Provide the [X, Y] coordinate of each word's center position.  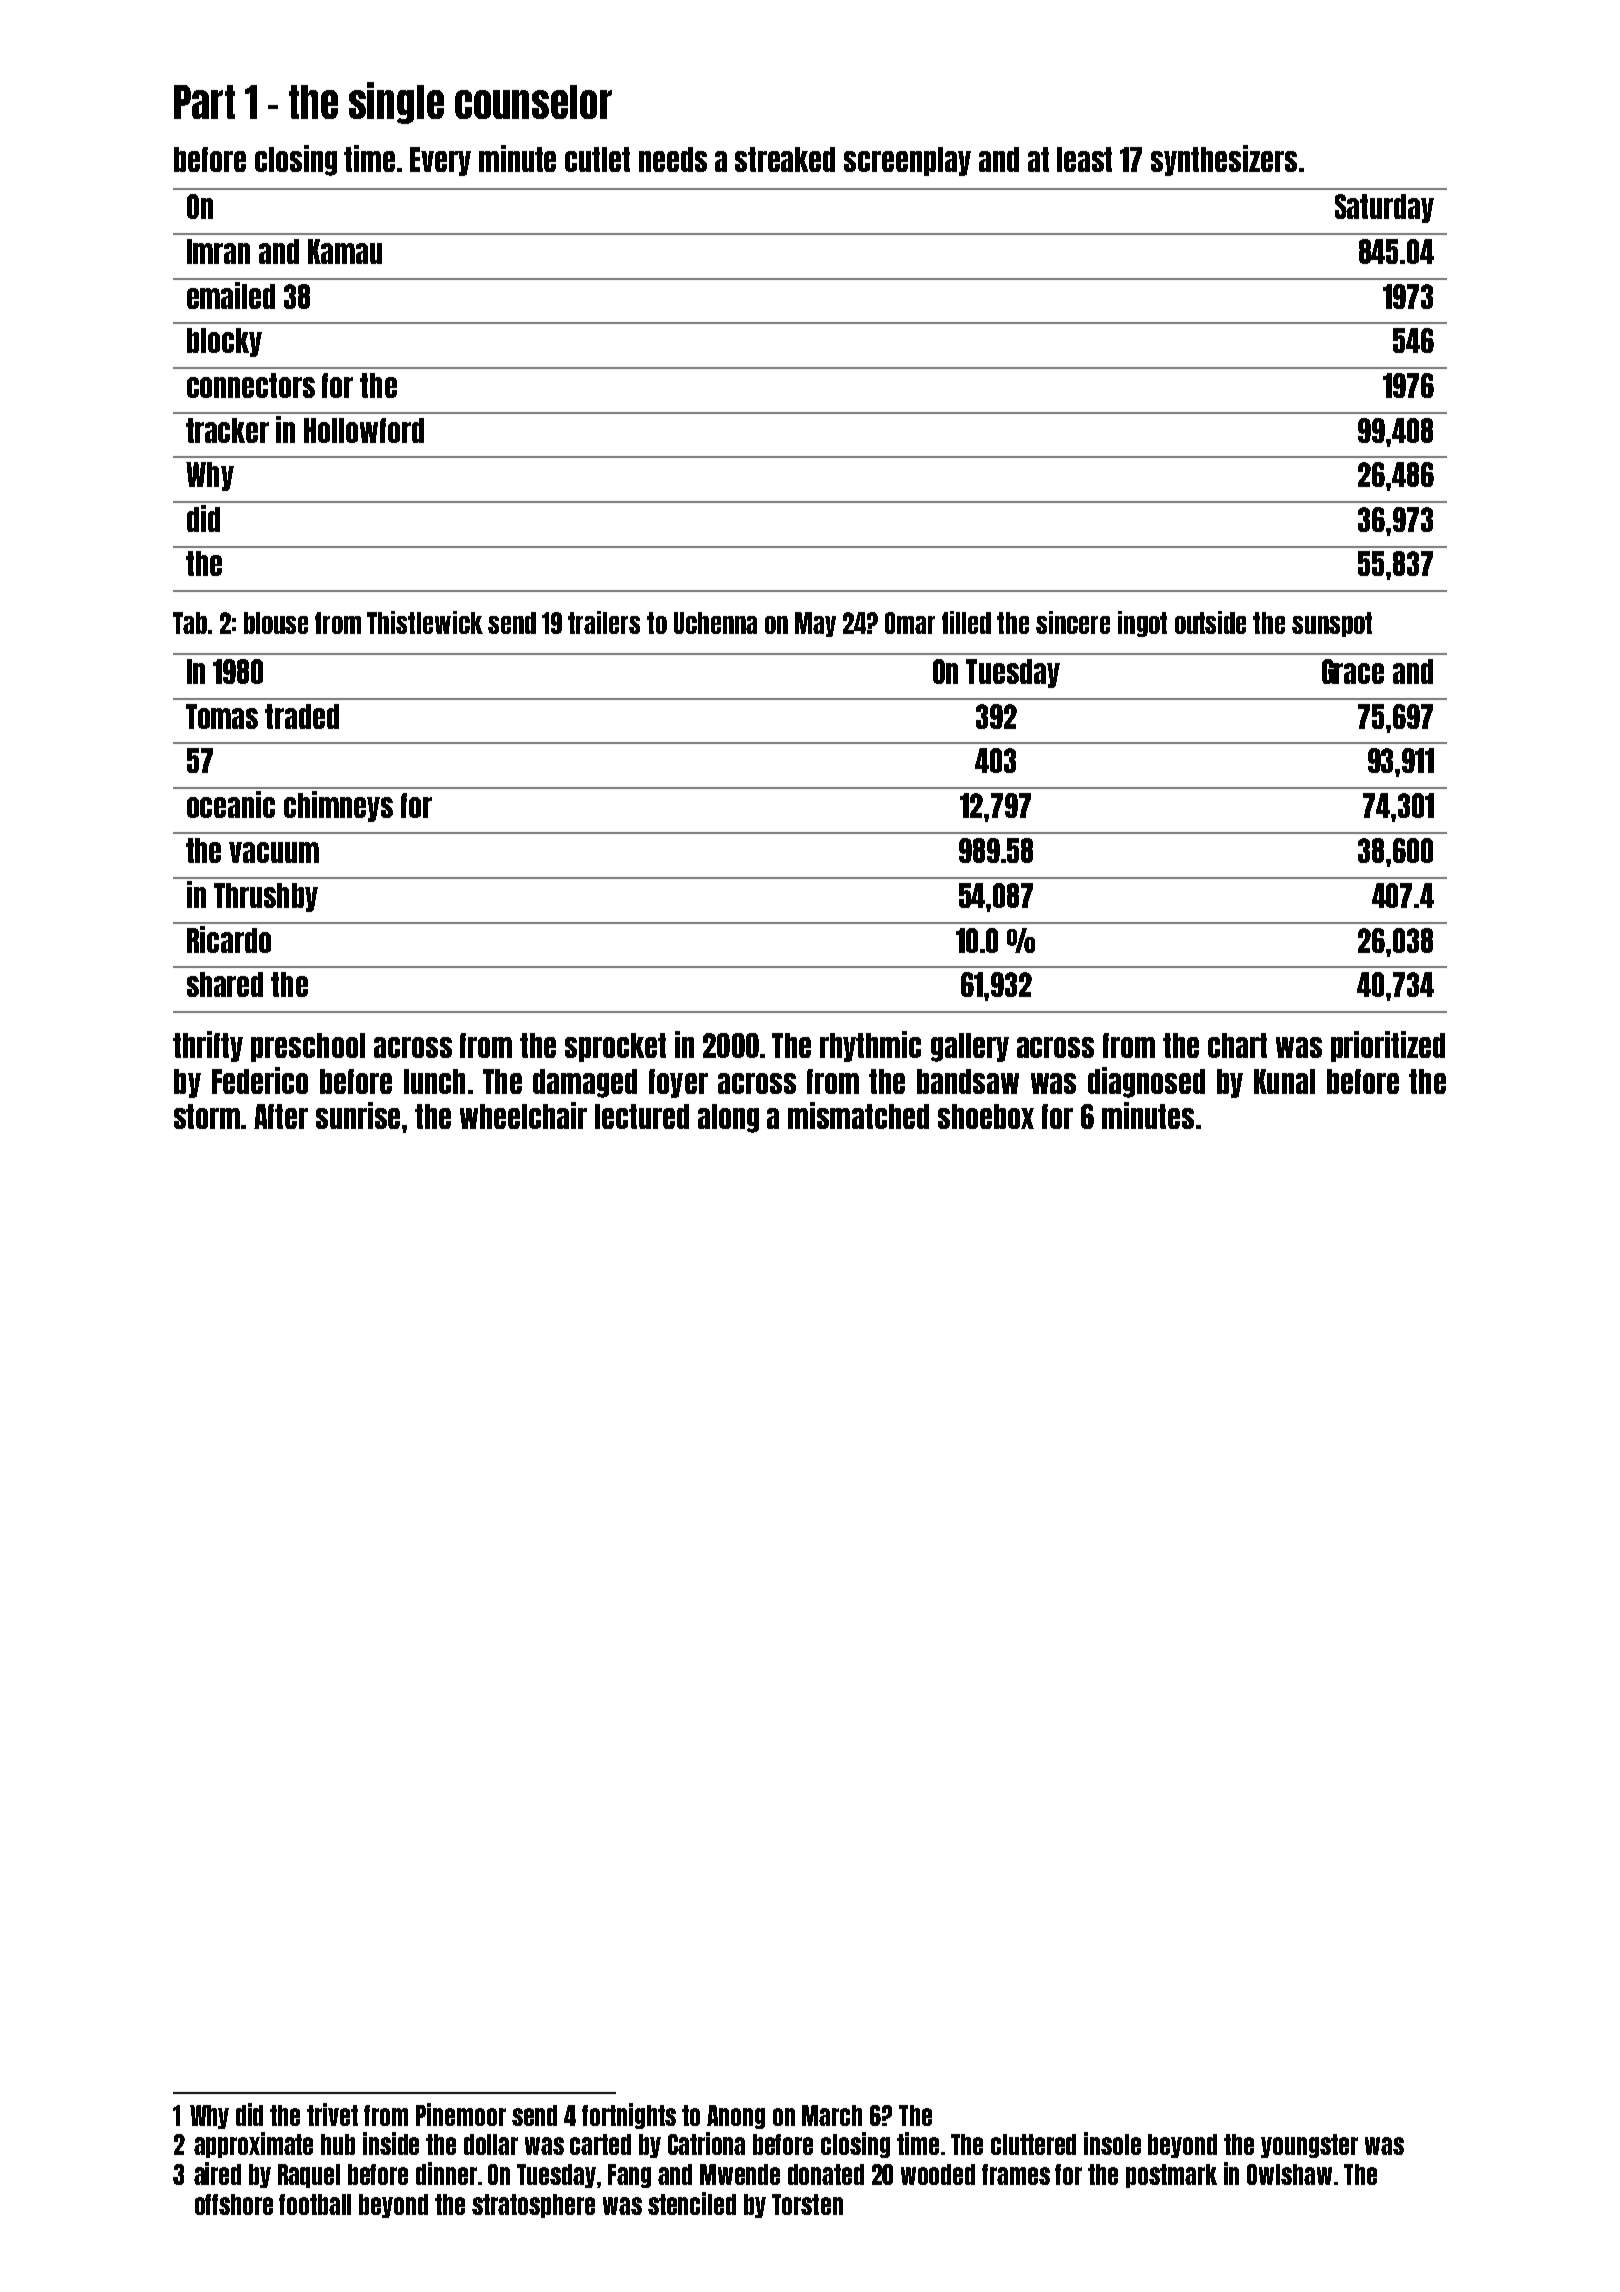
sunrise [358, 1115]
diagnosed [1146, 1082]
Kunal [1284, 1081]
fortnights [629, 2116]
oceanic [231, 804]
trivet [332, 2114]
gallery [970, 1047]
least [1084, 159]
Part [204, 102]
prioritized [1388, 1046]
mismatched [858, 1115]
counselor [533, 102]
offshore [234, 2204]
